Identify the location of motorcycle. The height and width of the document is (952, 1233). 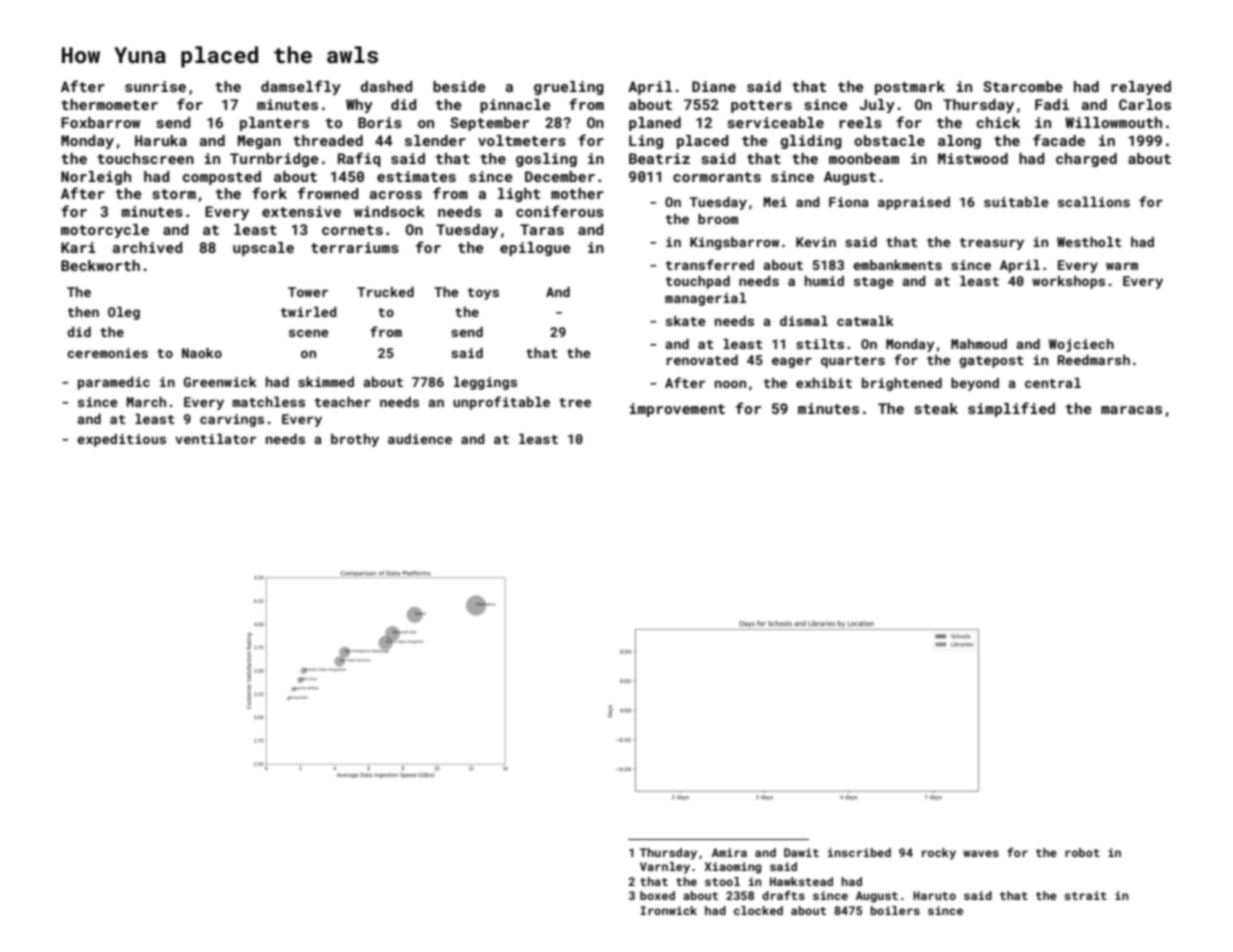
(105, 231).
